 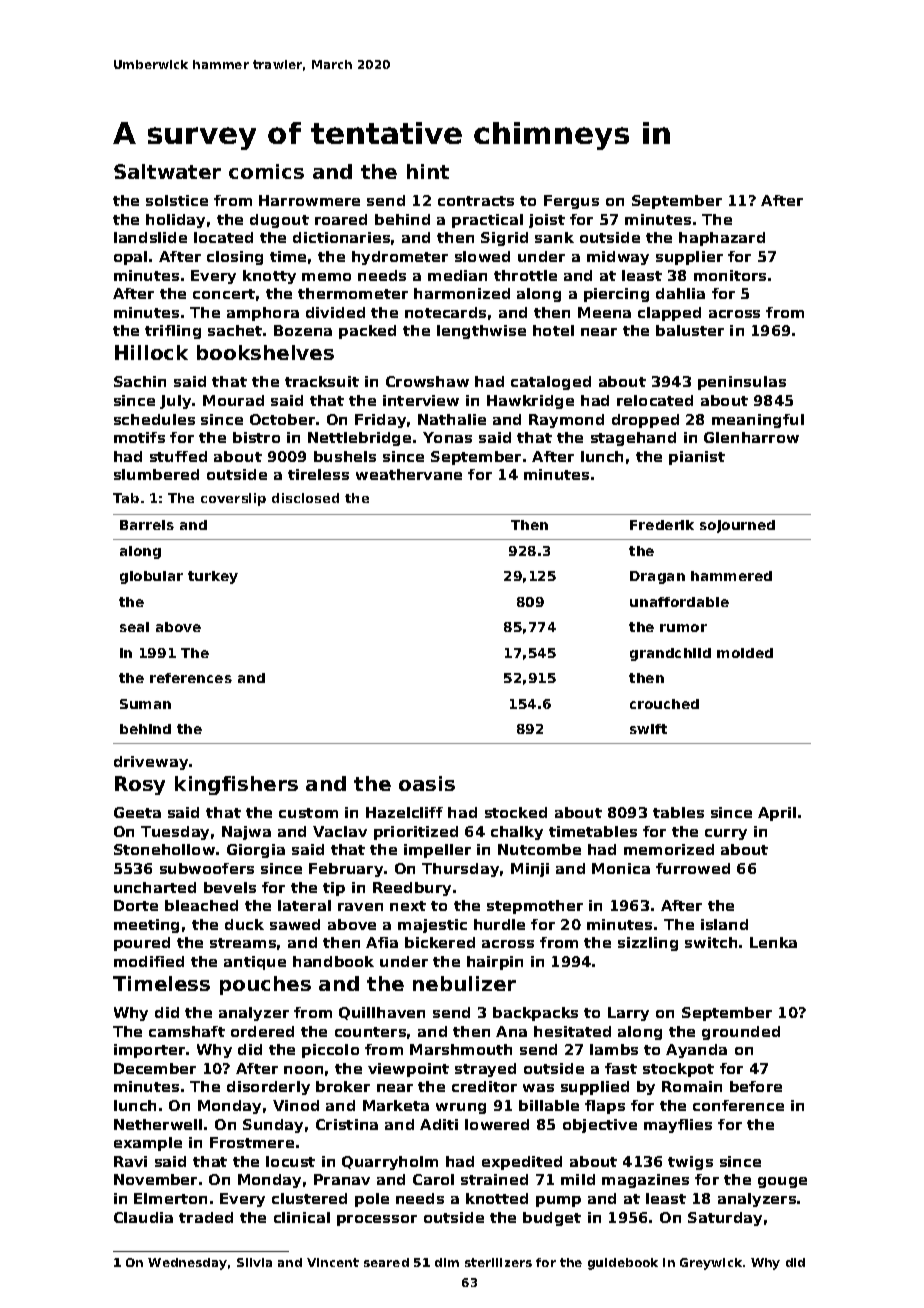 What do you see at coordinates (680, 293) in the page?
I see `dahlia` at bounding box center [680, 293].
